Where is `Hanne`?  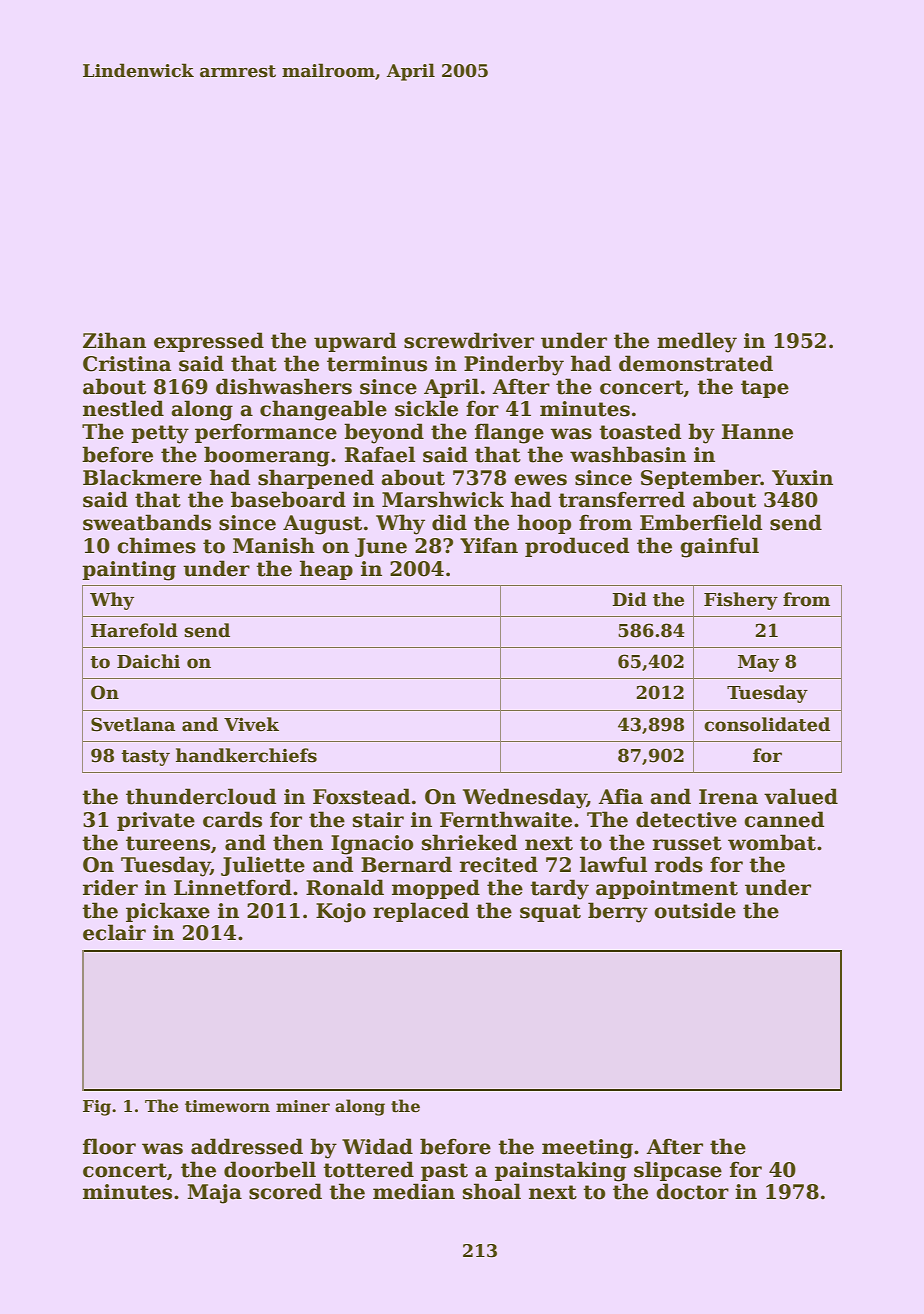 Hanne is located at coordinates (757, 432).
